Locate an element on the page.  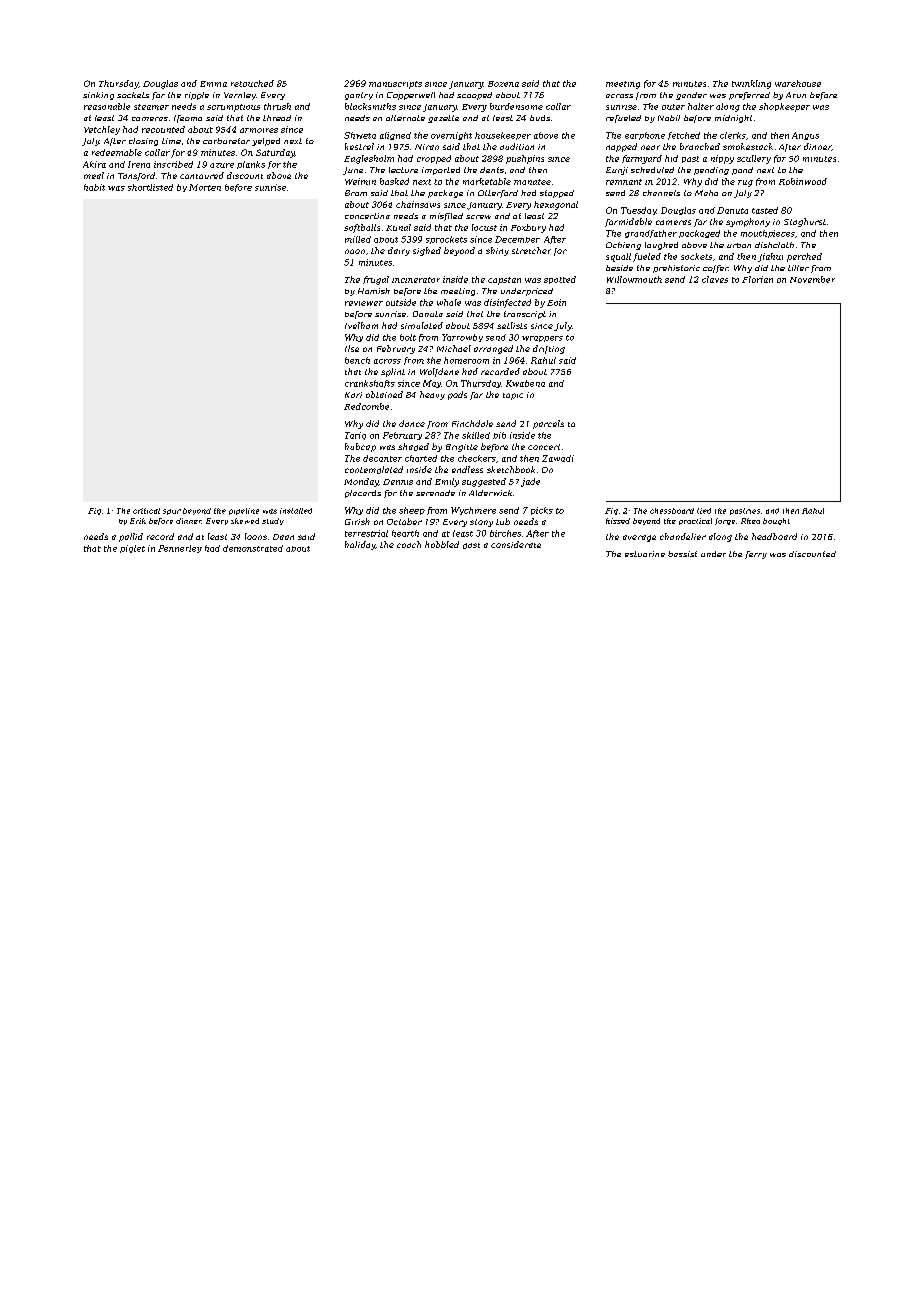
topic is located at coordinates (513, 396).
